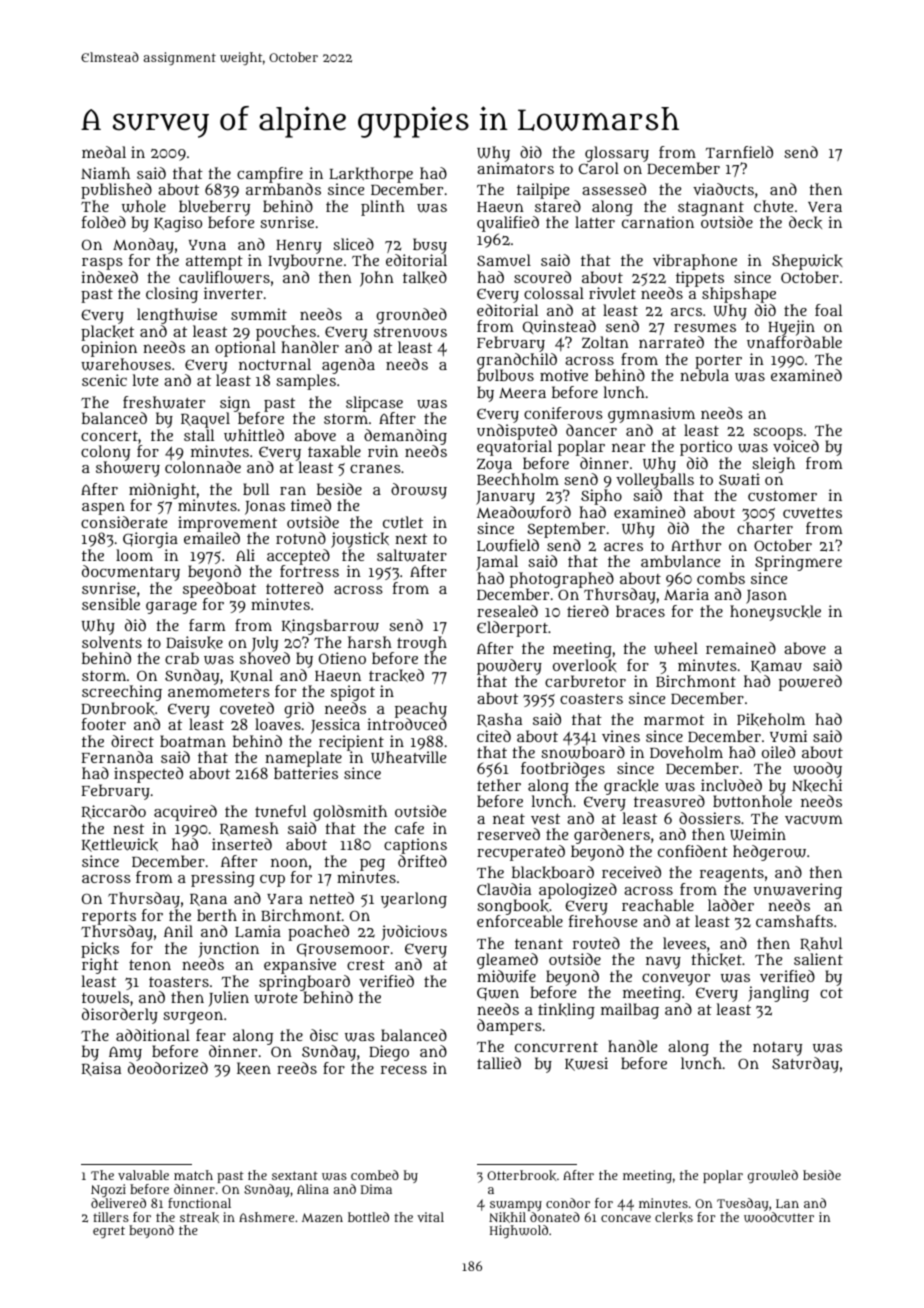 Image resolution: width=924 pixels, height=1308 pixels. Describe the element at coordinates (519, 1232) in the screenshot. I see `Highwold` at that location.
